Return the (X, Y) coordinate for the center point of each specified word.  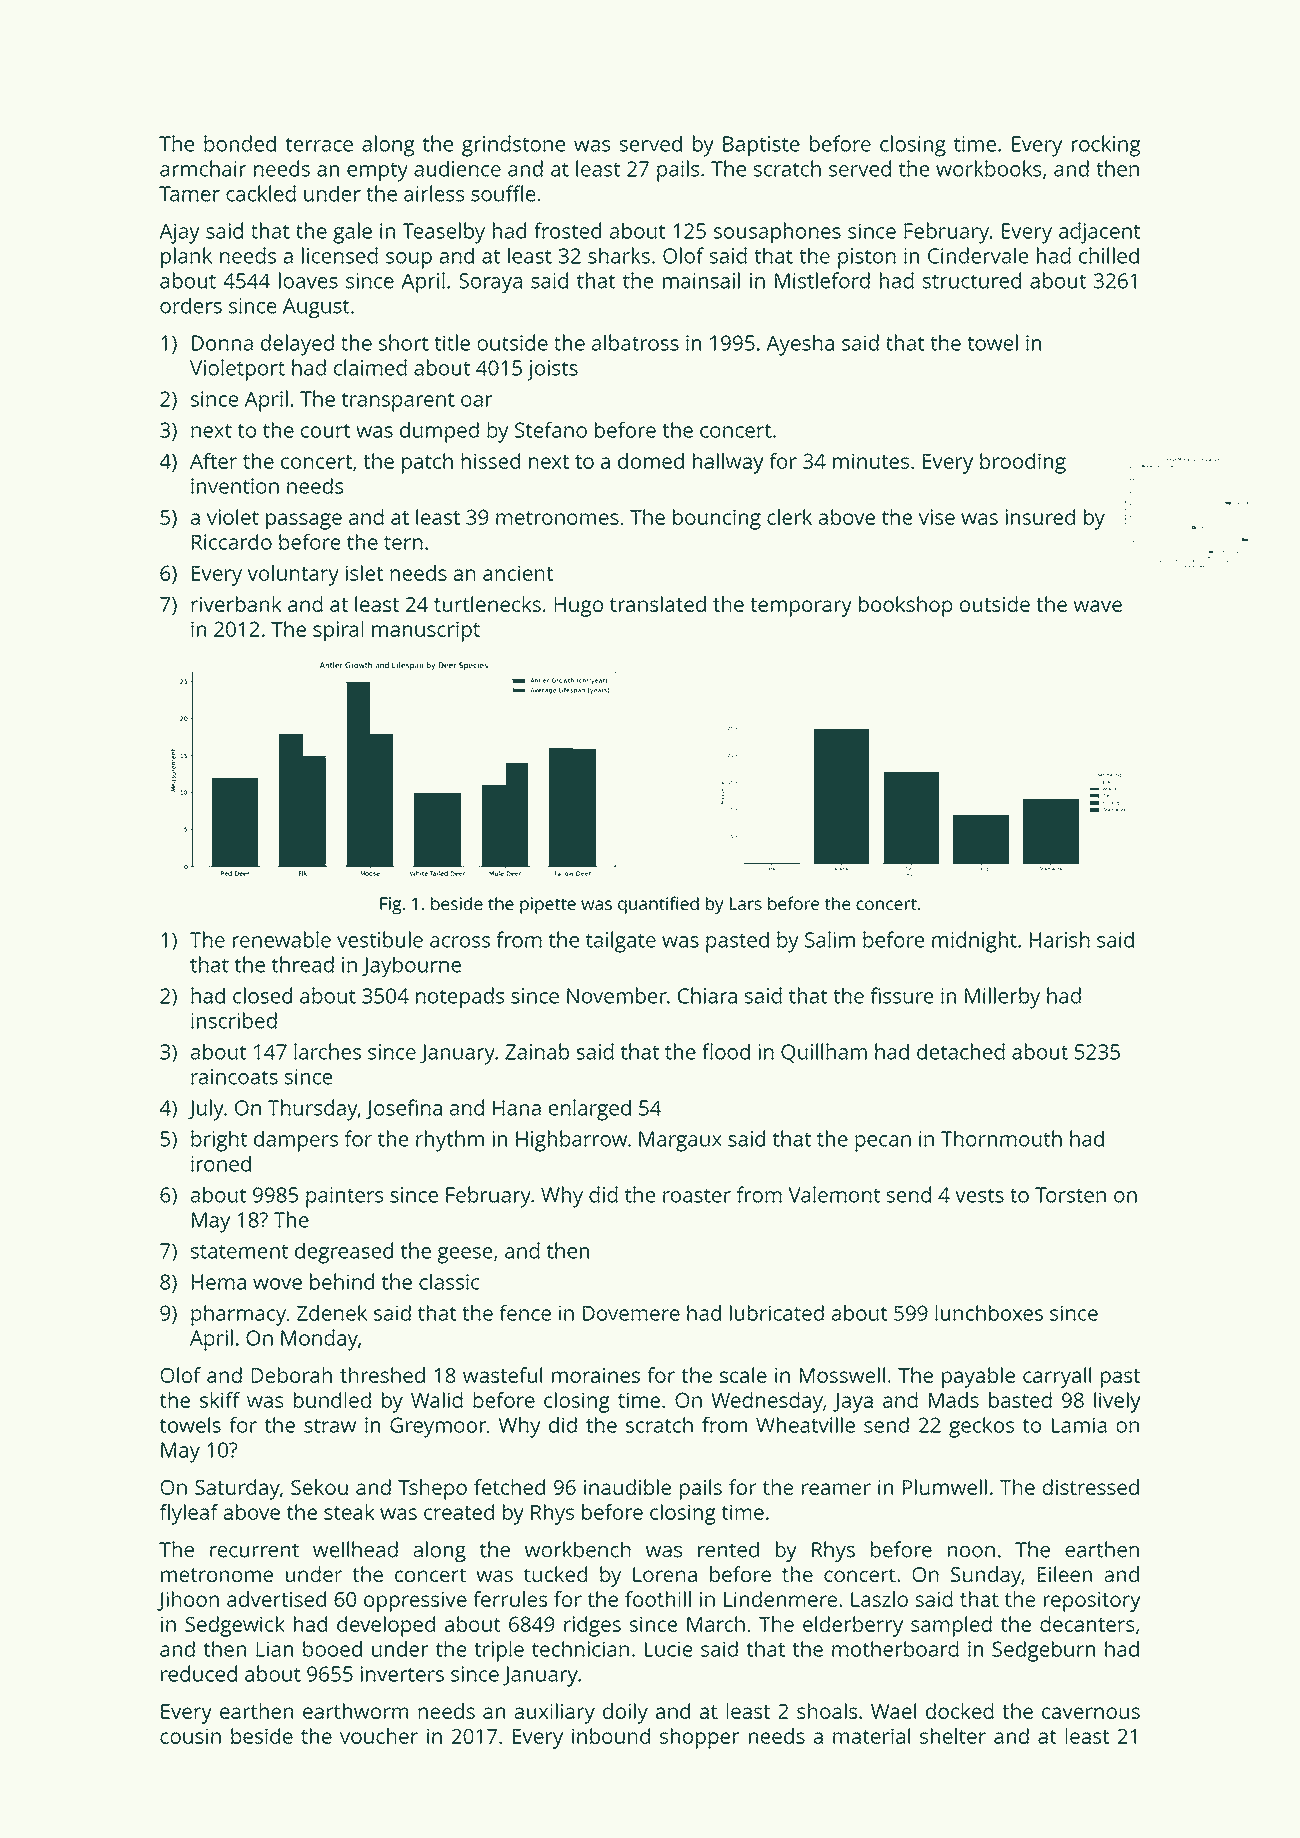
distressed (1091, 1487)
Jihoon (188, 1601)
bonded (240, 143)
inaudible (627, 1487)
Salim (830, 939)
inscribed (234, 1020)
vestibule (380, 939)
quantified (658, 905)
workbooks (989, 168)
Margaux (680, 1141)
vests (979, 1195)
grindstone (513, 146)
